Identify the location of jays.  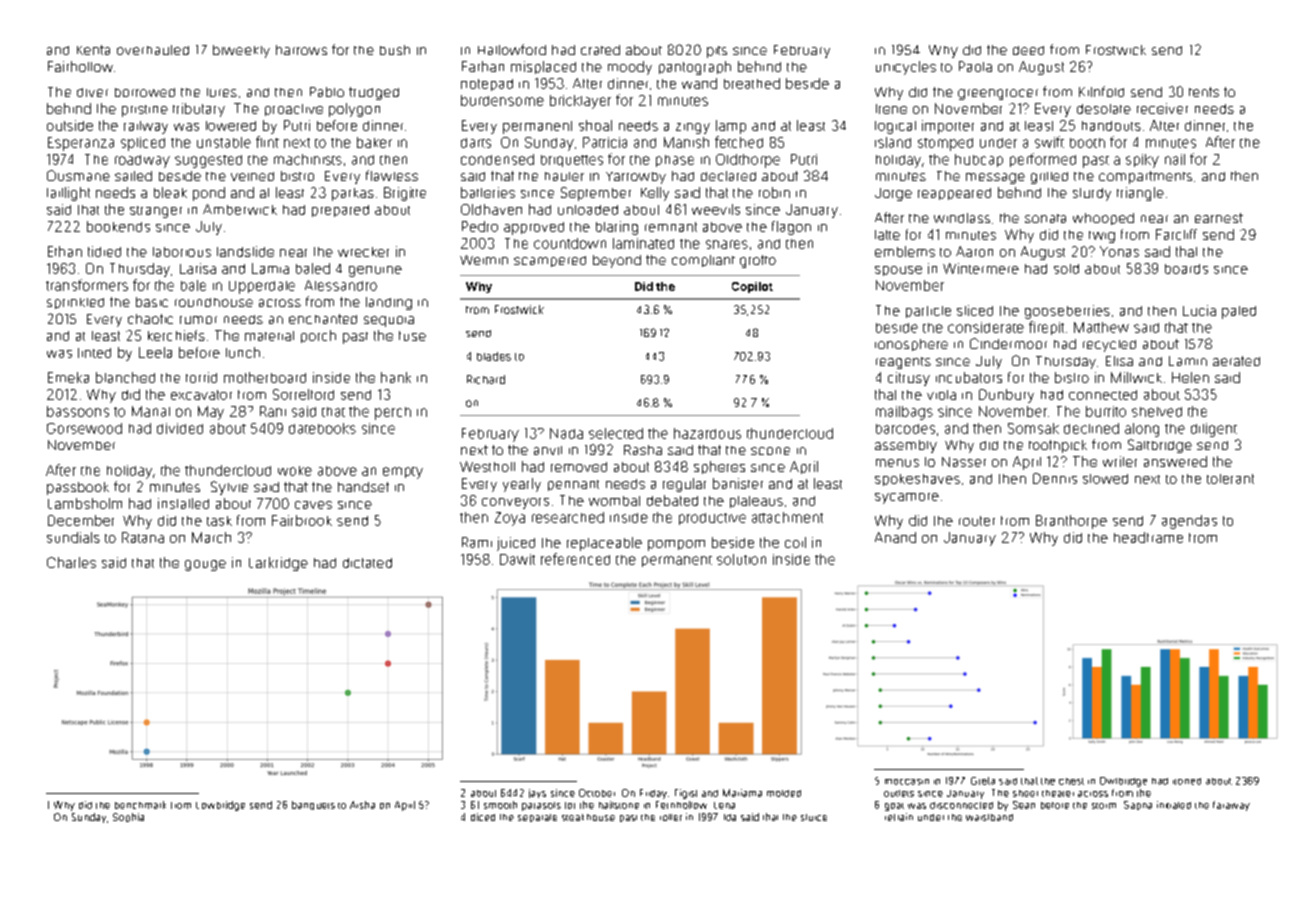
(537, 793).
